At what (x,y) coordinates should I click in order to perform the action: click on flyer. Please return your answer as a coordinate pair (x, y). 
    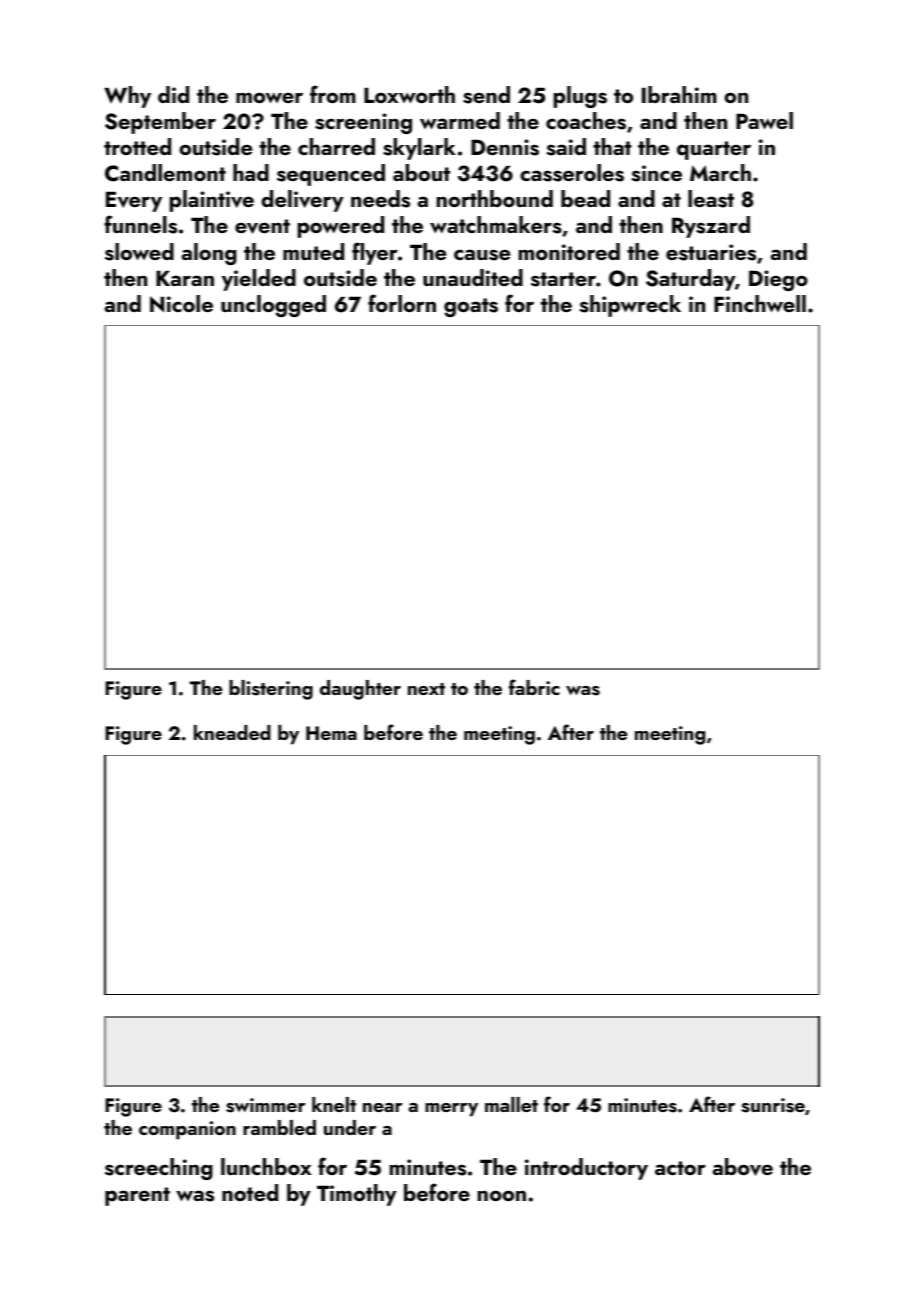
    Looking at the image, I should click on (375, 253).
